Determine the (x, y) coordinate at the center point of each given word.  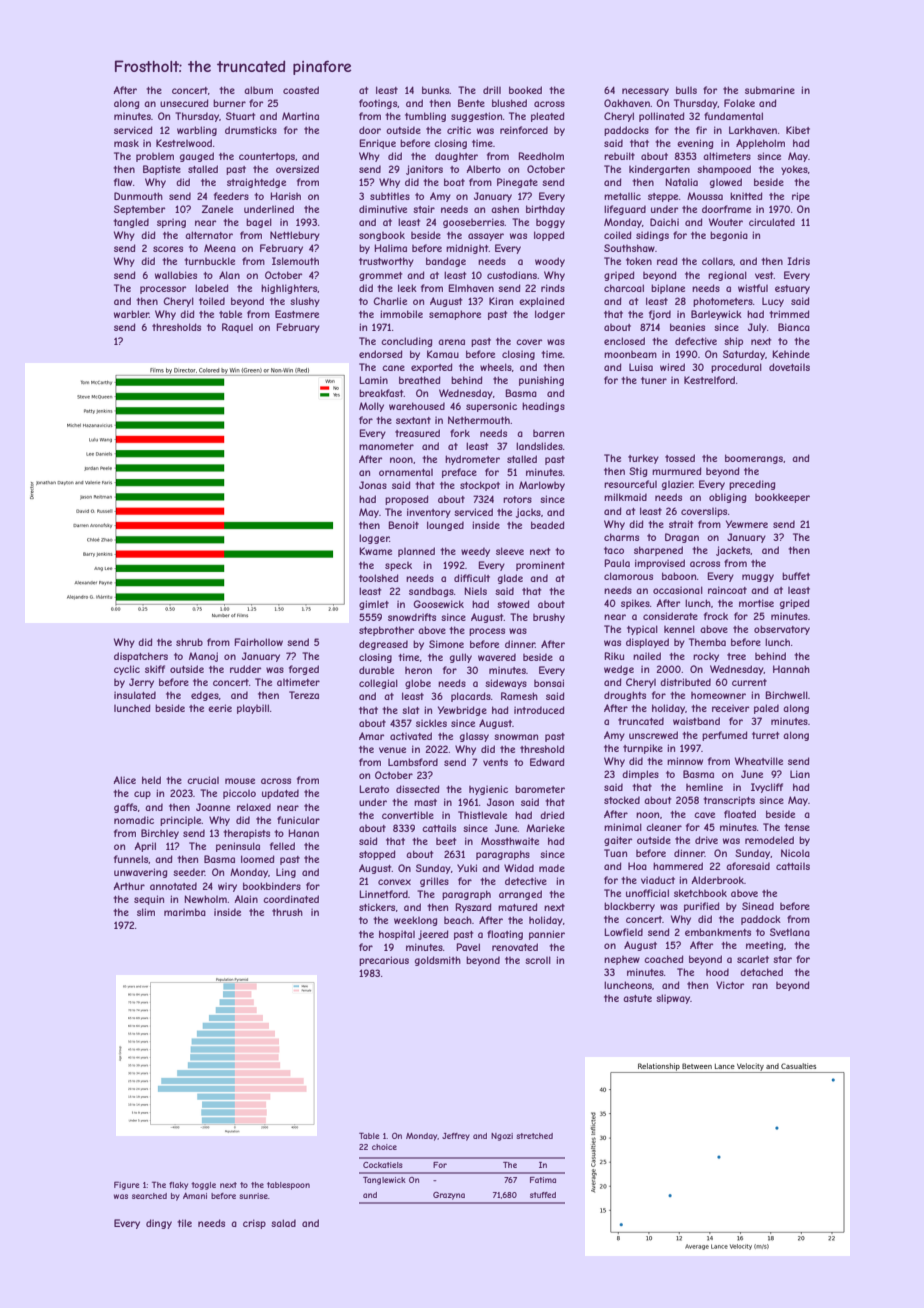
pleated (548, 117)
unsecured (184, 103)
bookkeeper (782, 498)
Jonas (373, 485)
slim (146, 912)
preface (459, 473)
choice (384, 1147)
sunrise (253, 1196)
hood (717, 972)
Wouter (726, 222)
